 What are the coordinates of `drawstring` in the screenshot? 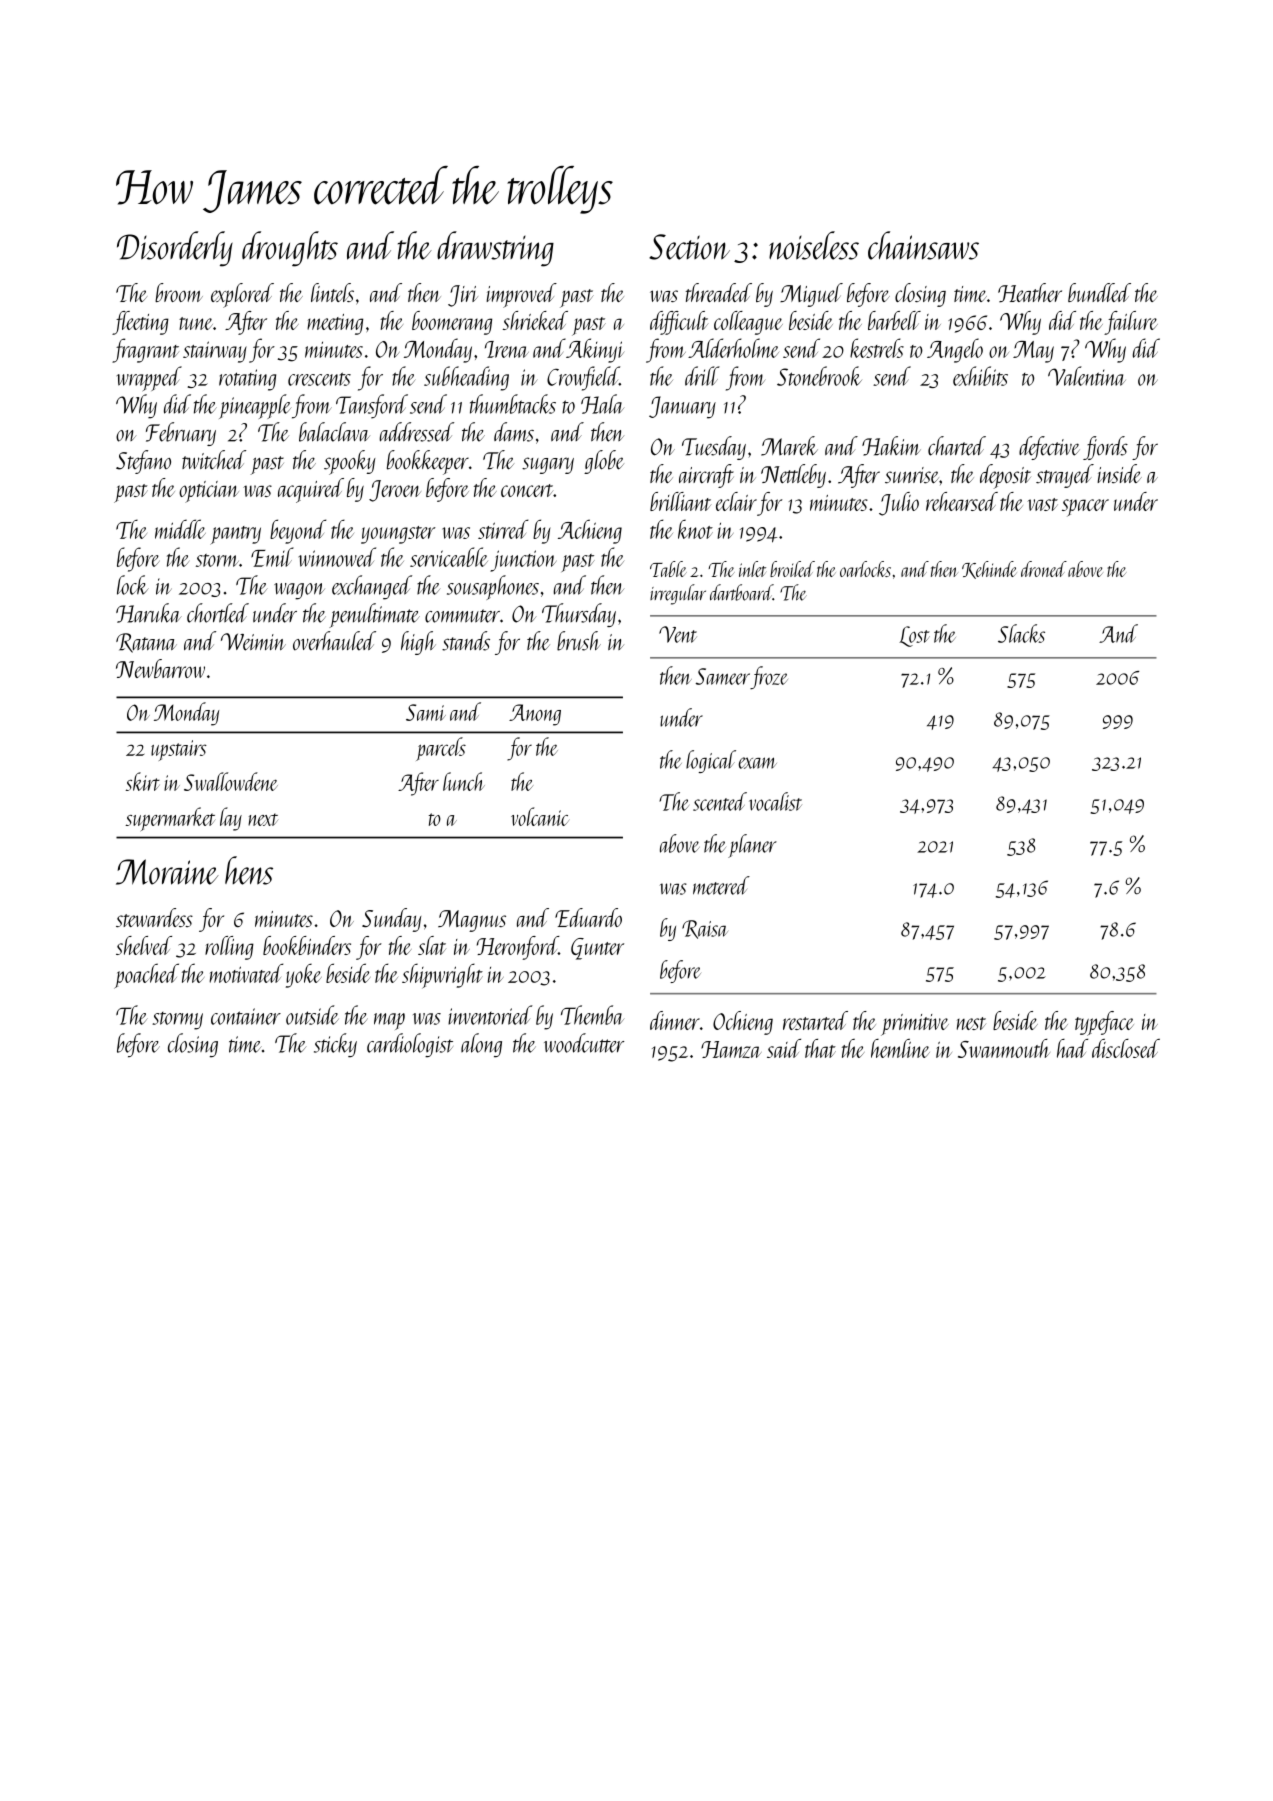 It's located at (495, 249).
